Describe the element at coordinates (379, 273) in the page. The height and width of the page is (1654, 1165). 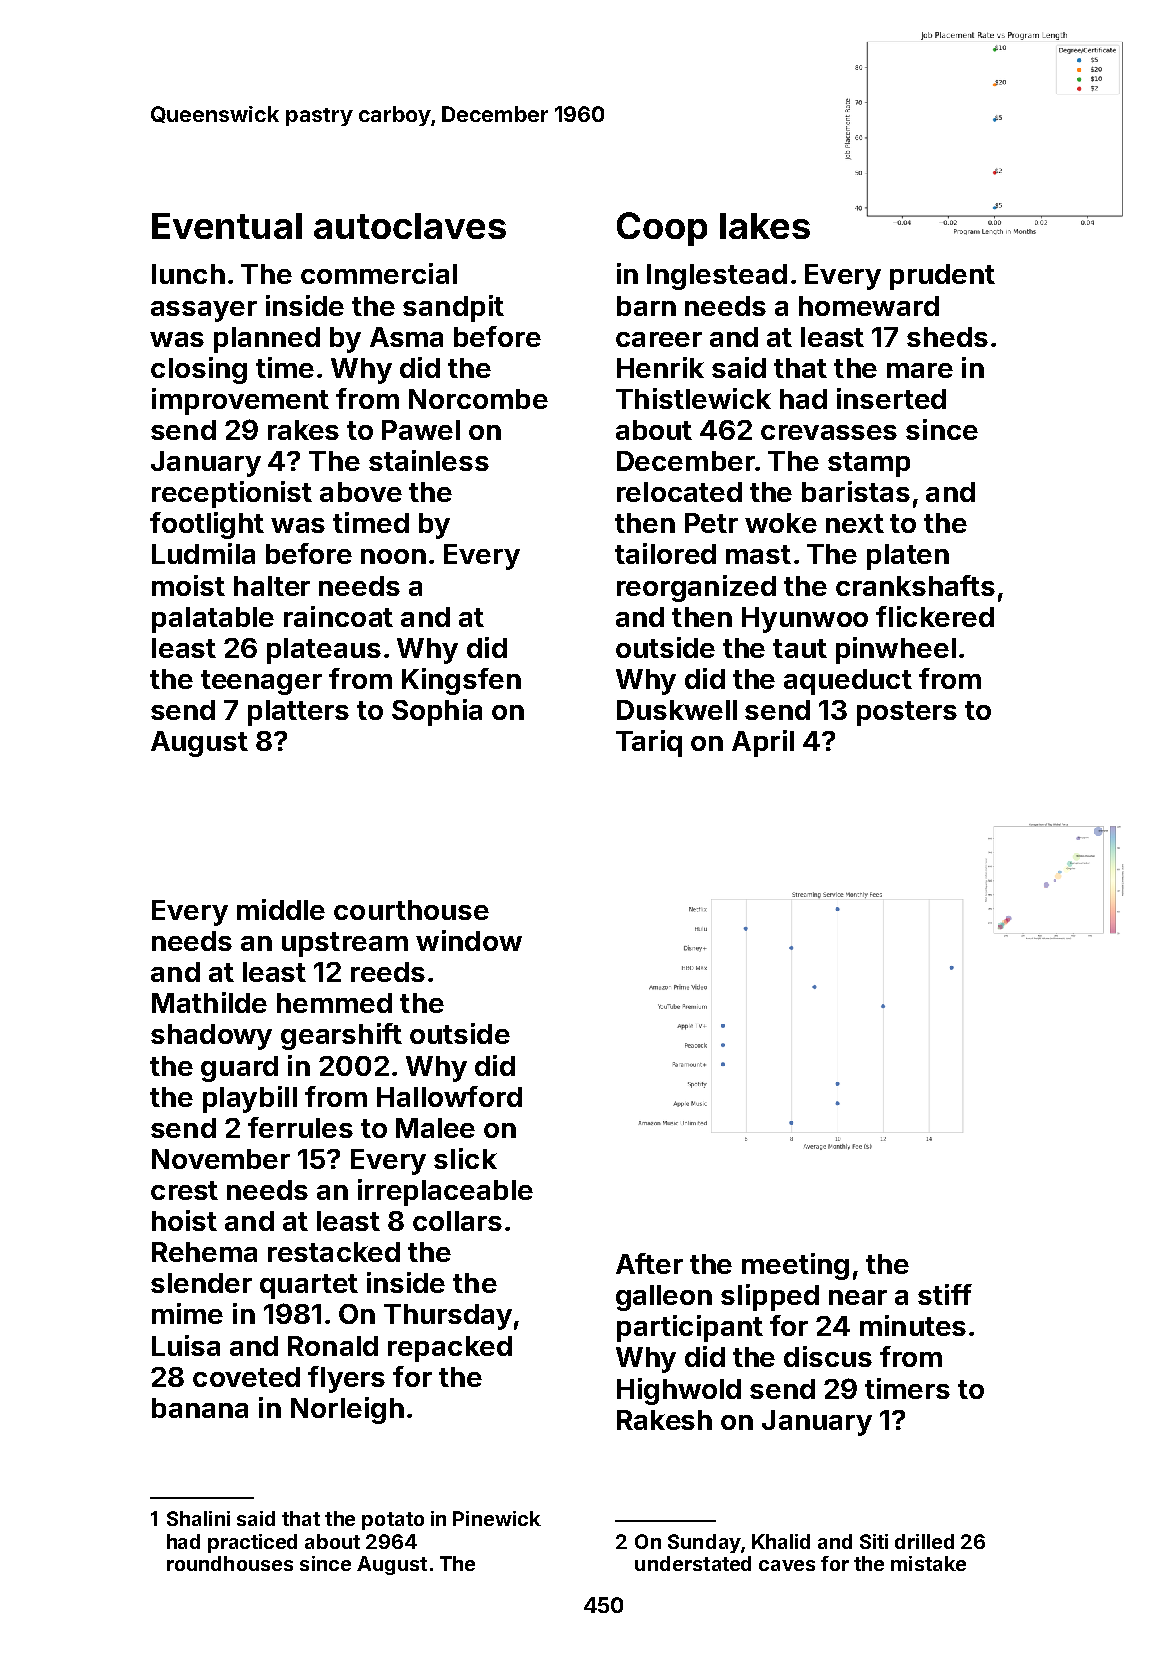
I see `commercial` at that location.
